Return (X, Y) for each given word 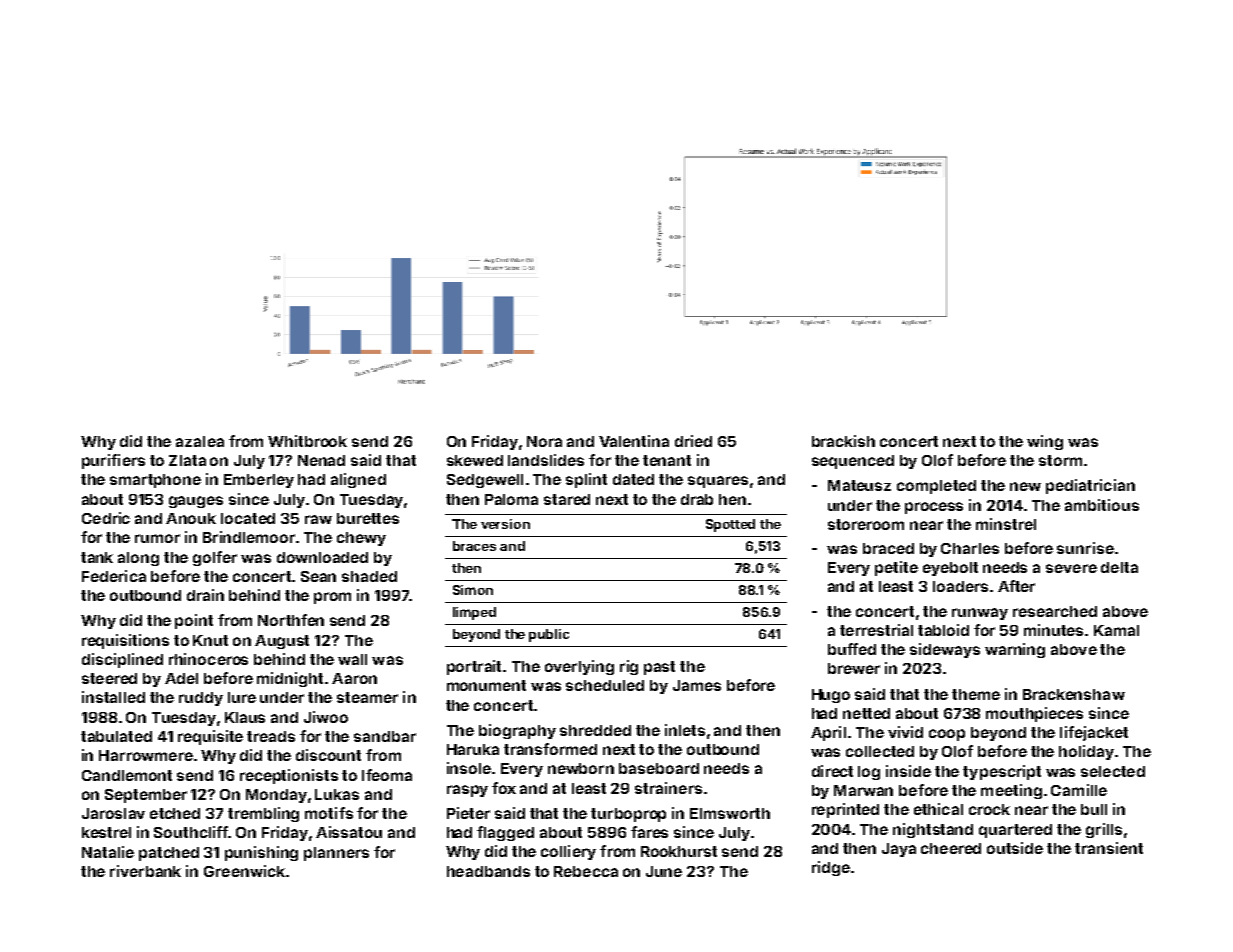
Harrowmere (146, 755)
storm (1060, 460)
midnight (290, 679)
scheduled (605, 685)
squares (718, 482)
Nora (544, 441)
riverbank (145, 871)
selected (1113, 771)
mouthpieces (1034, 714)
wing (1045, 442)
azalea (200, 441)
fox (504, 788)
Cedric (106, 518)
